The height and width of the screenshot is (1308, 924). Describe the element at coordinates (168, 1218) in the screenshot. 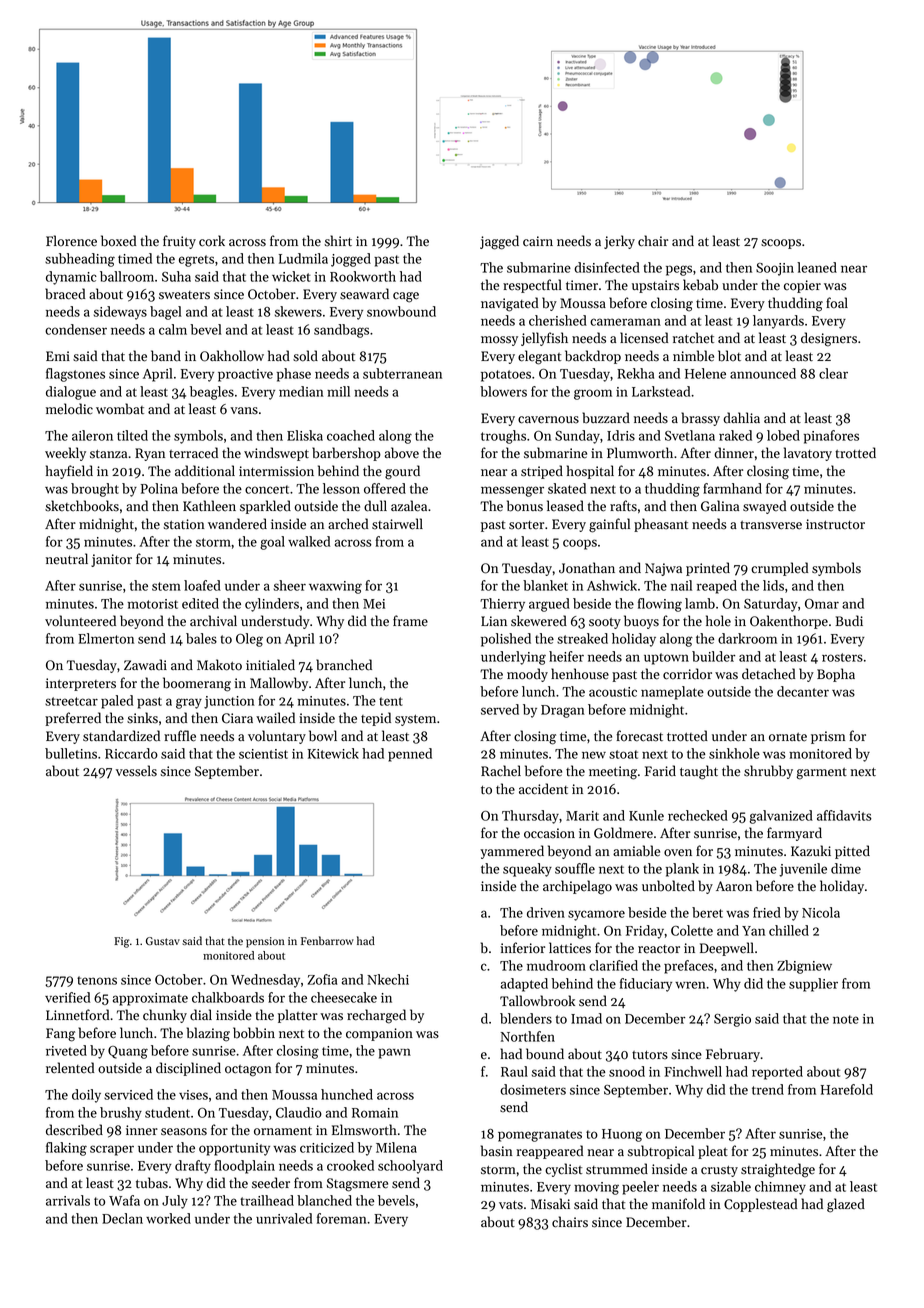

I see `worked` at that location.
